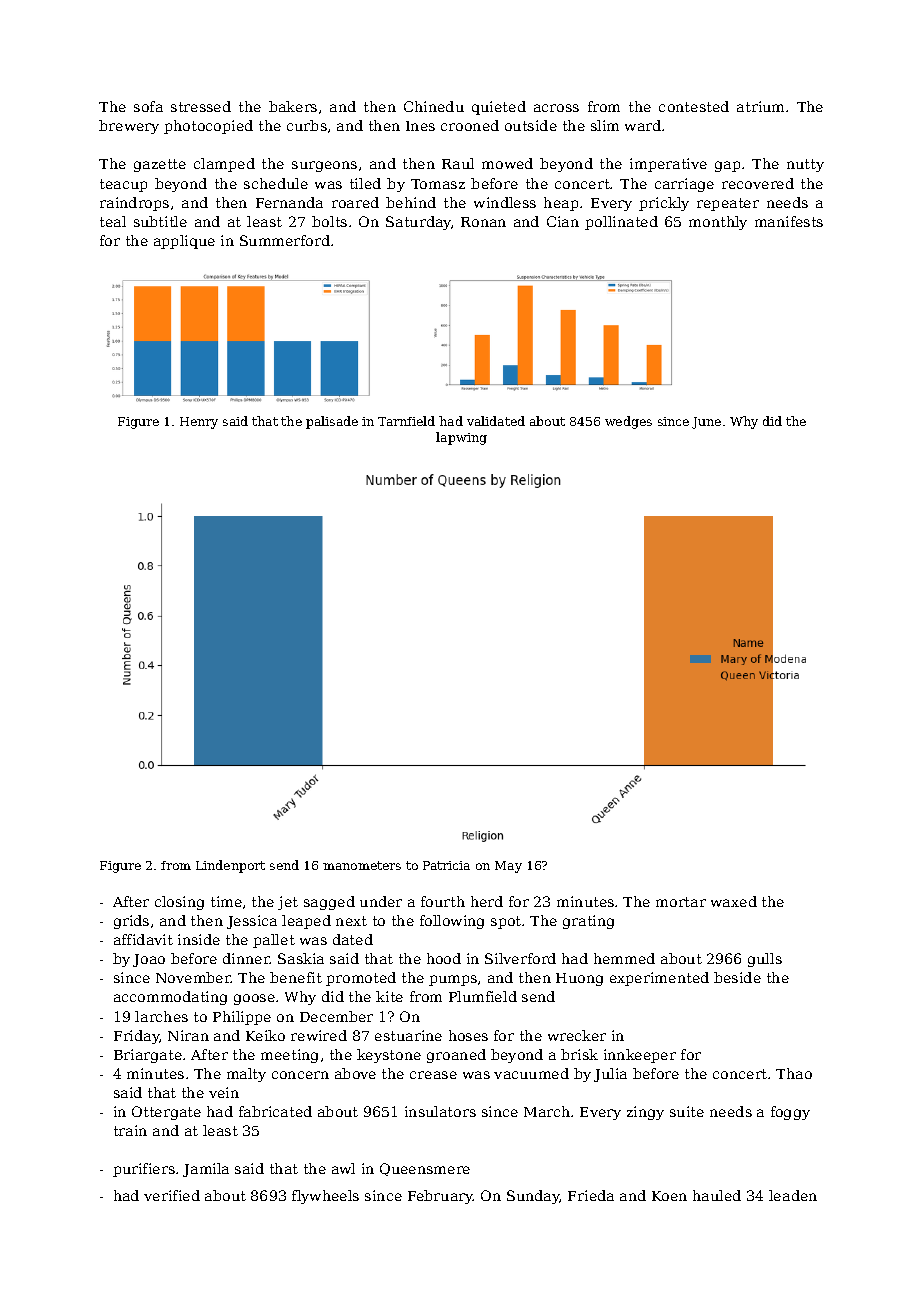 This image has height=1308, width=924. What do you see at coordinates (461, 438) in the image?
I see `lapwing` at bounding box center [461, 438].
